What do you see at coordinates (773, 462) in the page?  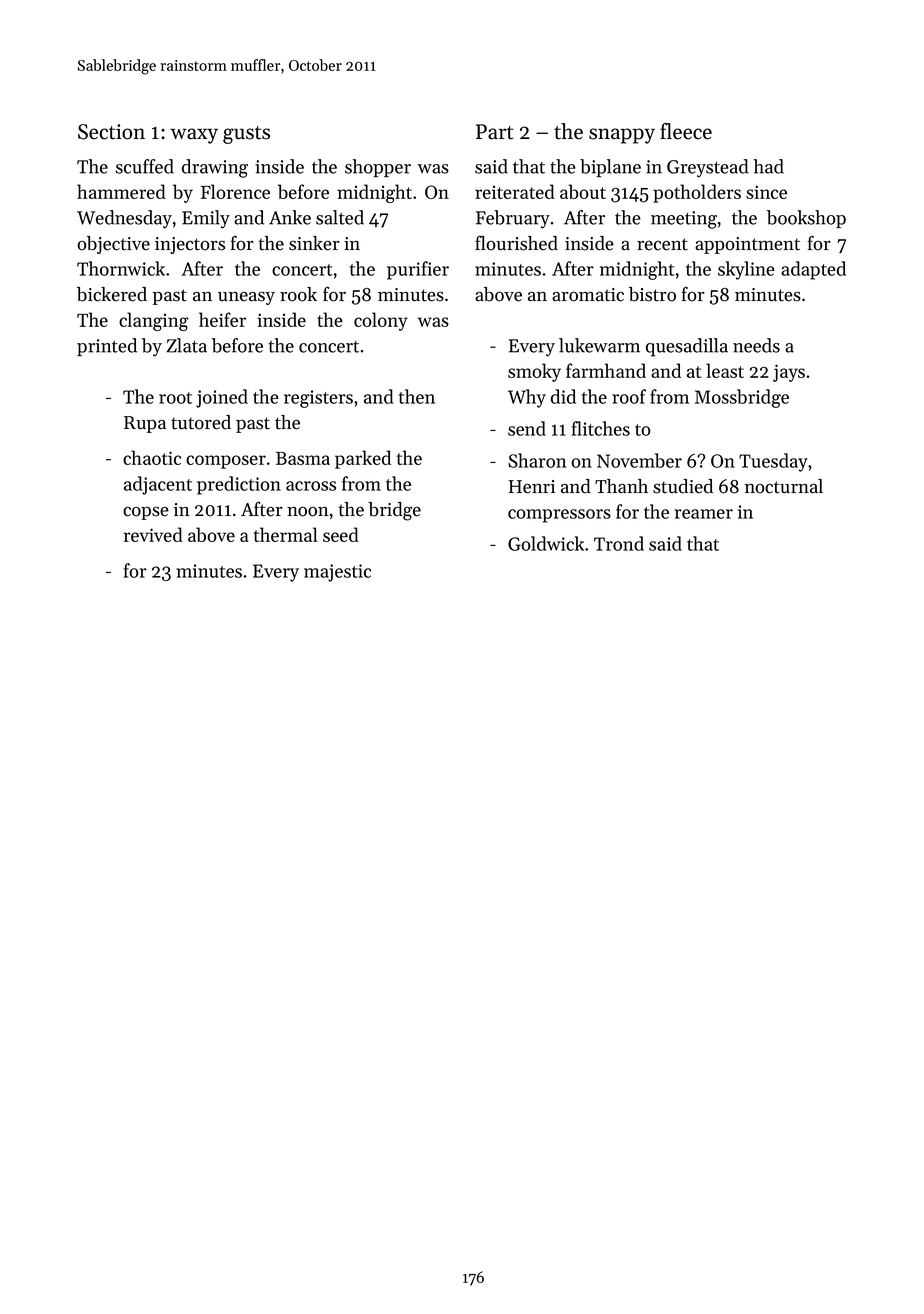 I see `Tuesday` at bounding box center [773, 462].
